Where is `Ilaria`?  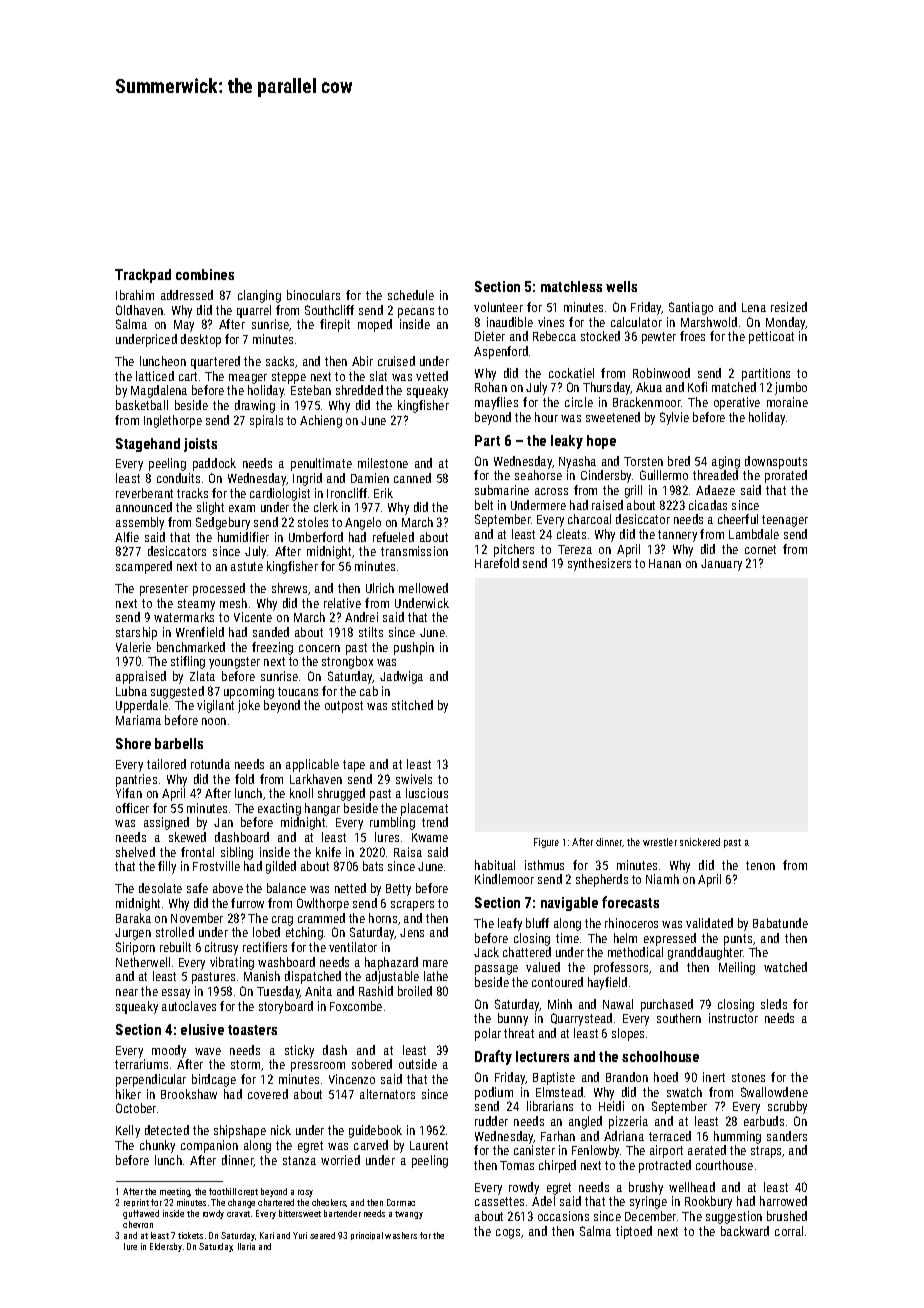 Ilaria is located at coordinates (246, 1246).
